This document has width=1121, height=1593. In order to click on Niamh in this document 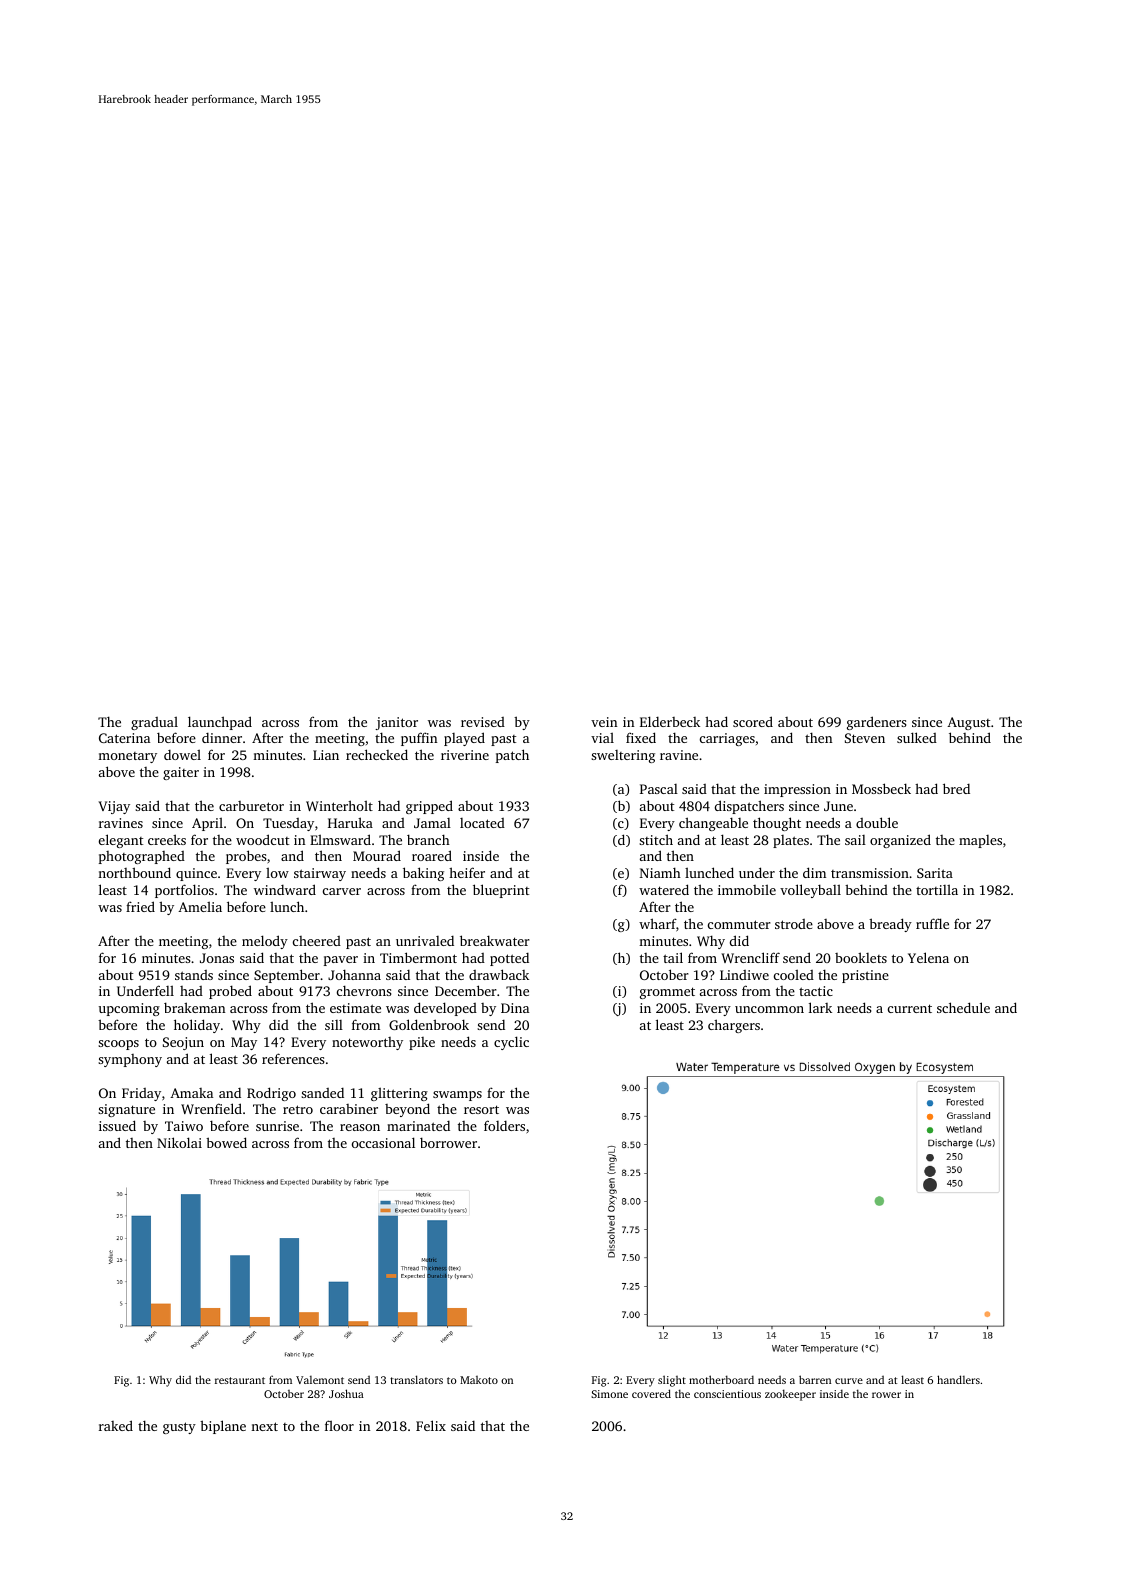, I will do `click(660, 872)`.
